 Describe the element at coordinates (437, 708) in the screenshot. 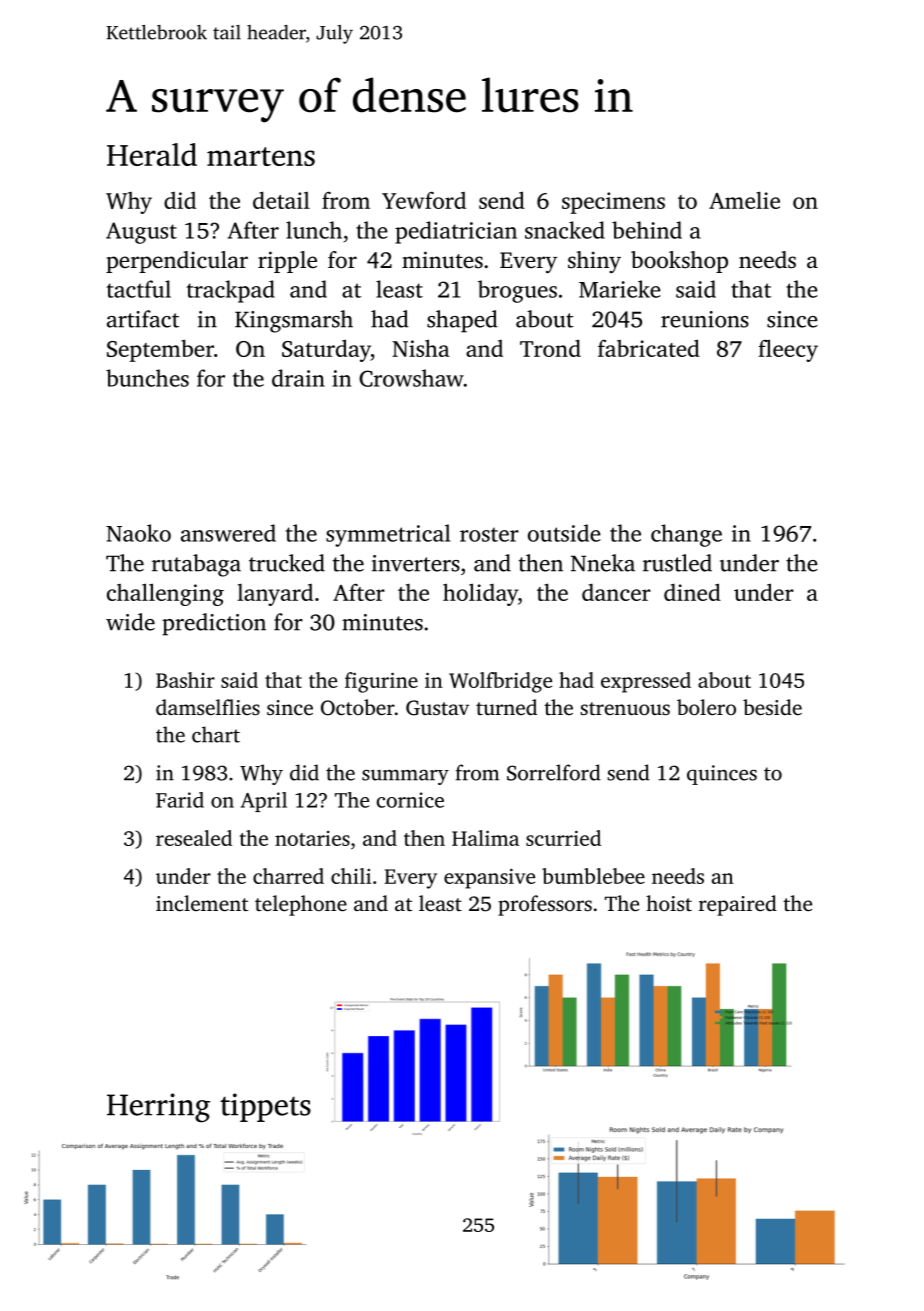

I see `Gustav` at that location.
